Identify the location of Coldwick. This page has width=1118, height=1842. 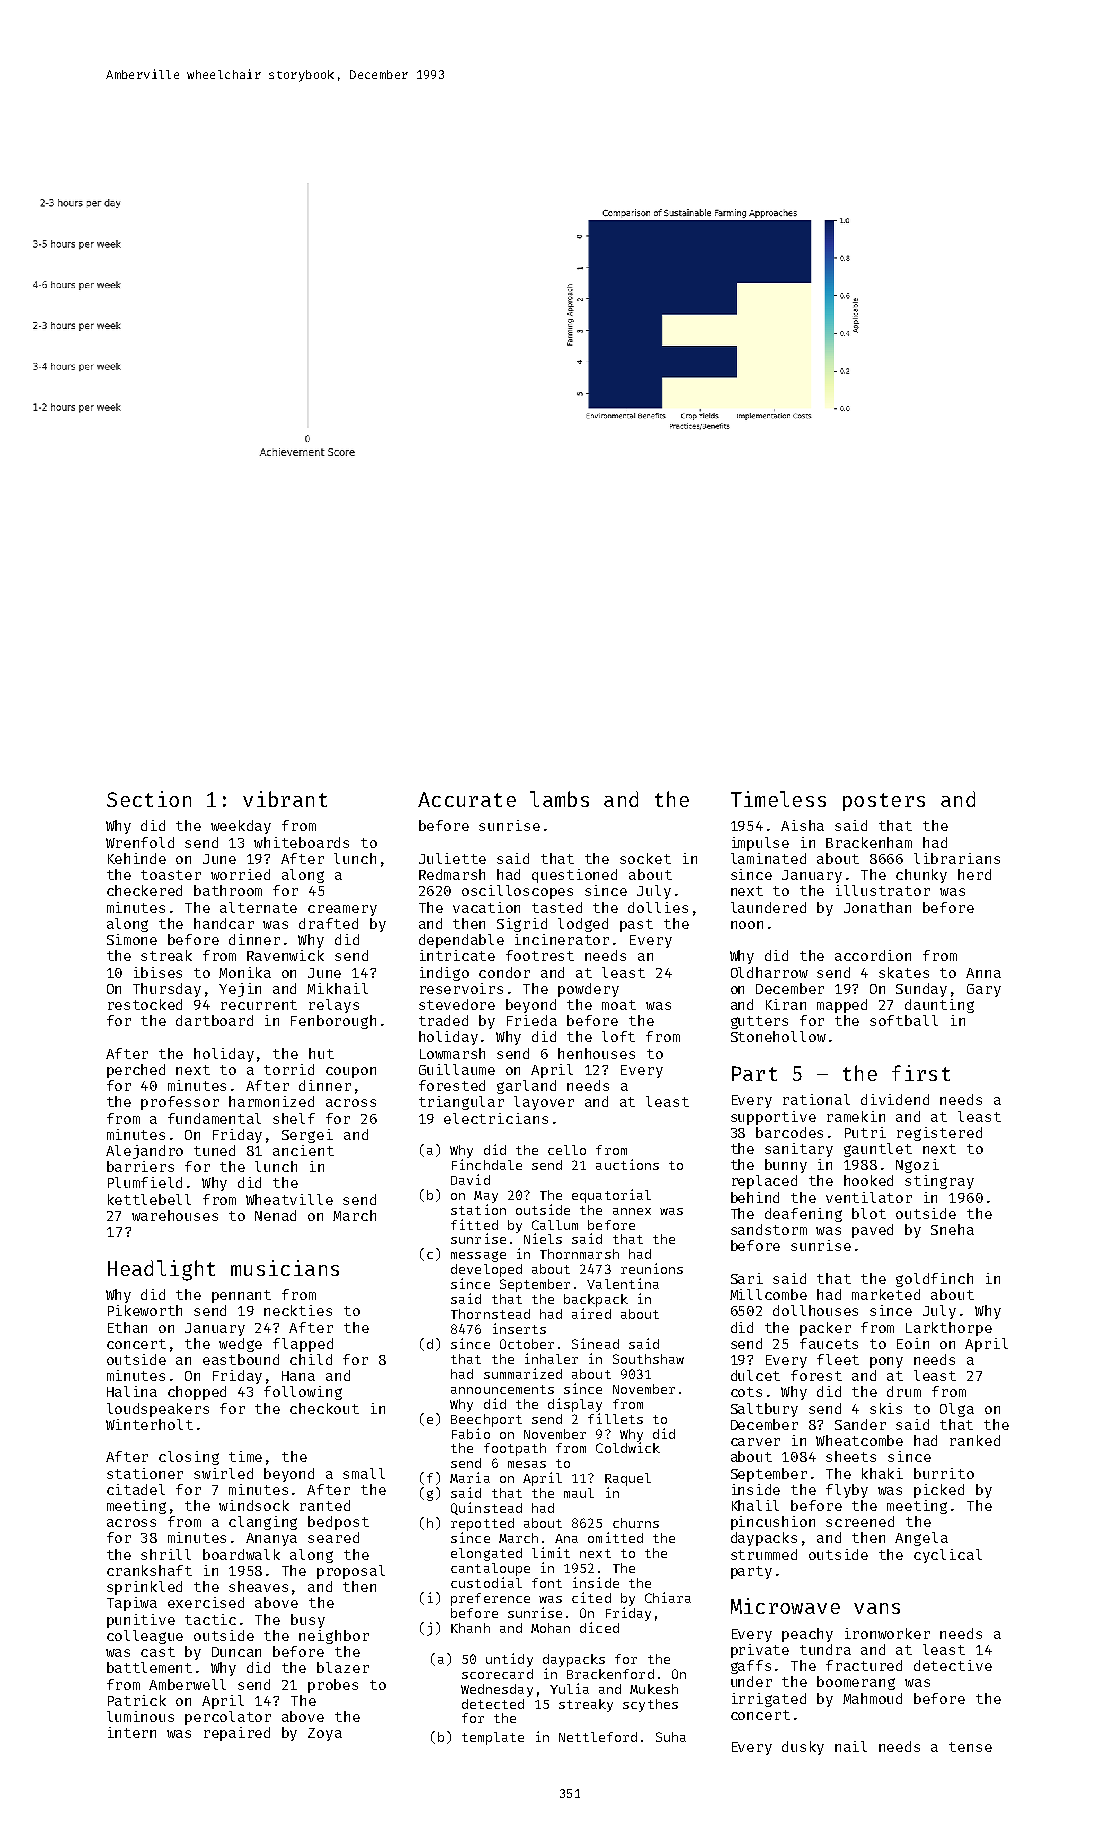
(628, 1447).
